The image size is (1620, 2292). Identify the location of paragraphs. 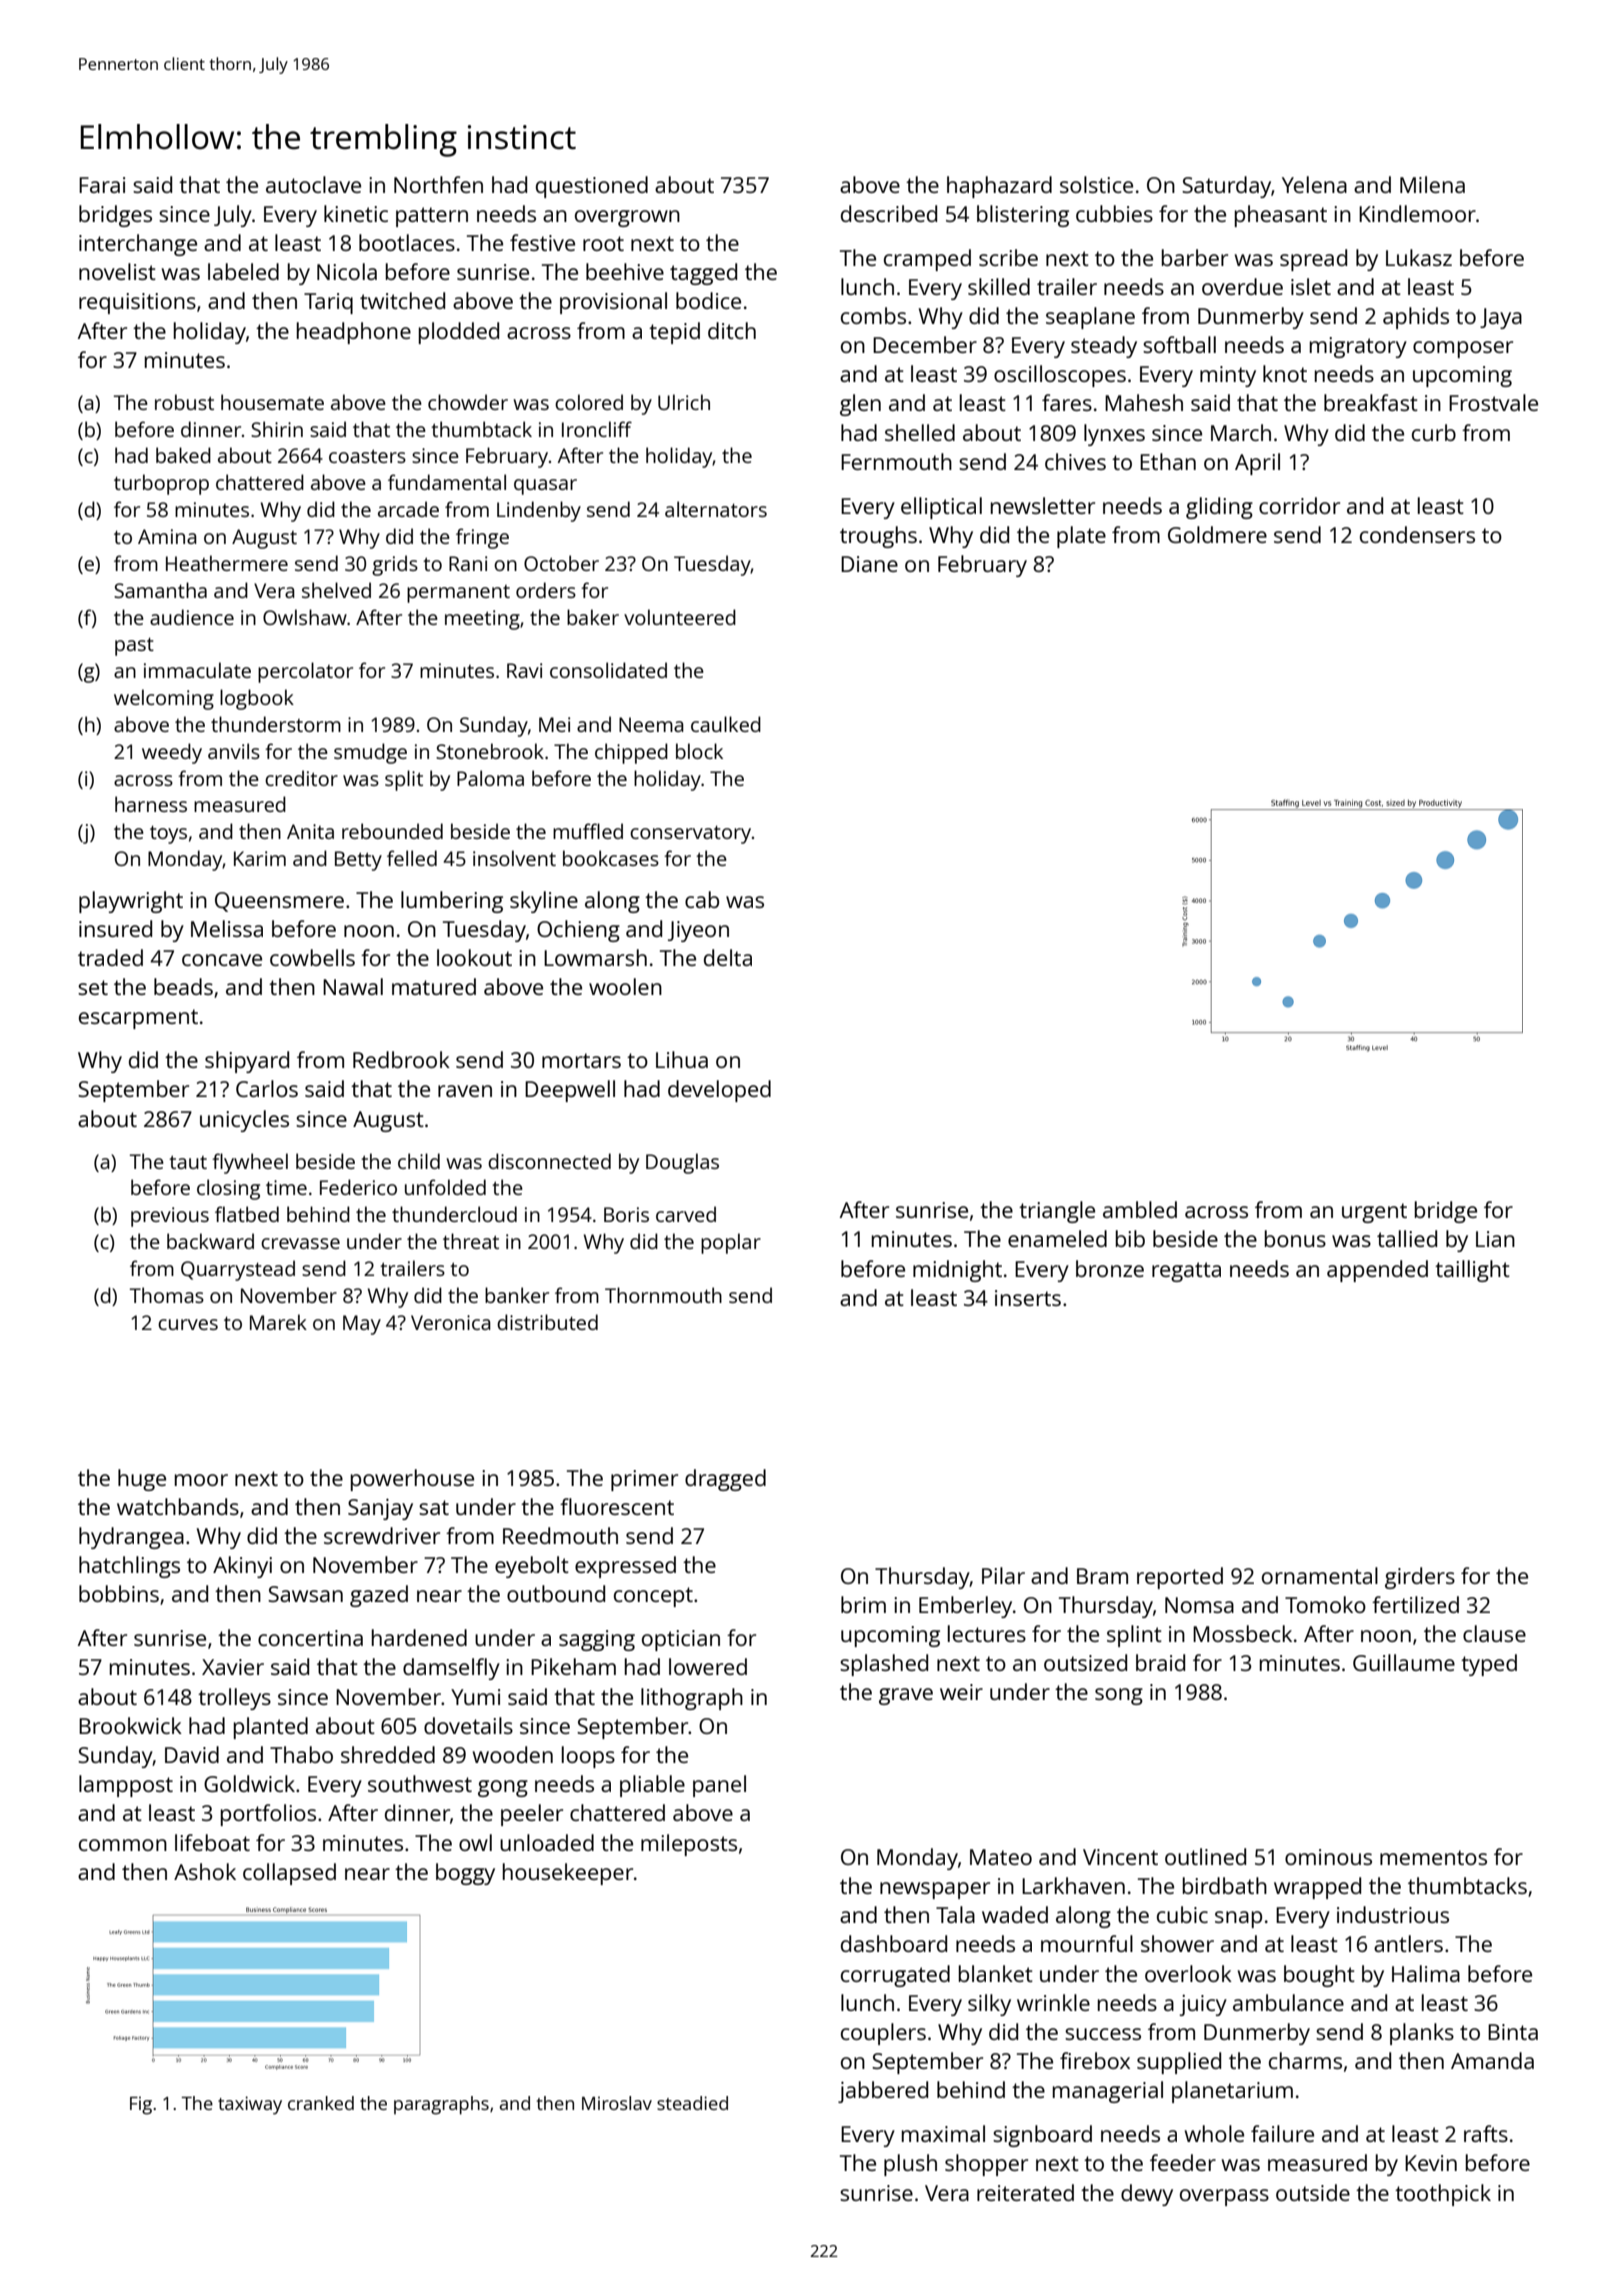
(441, 2105).
